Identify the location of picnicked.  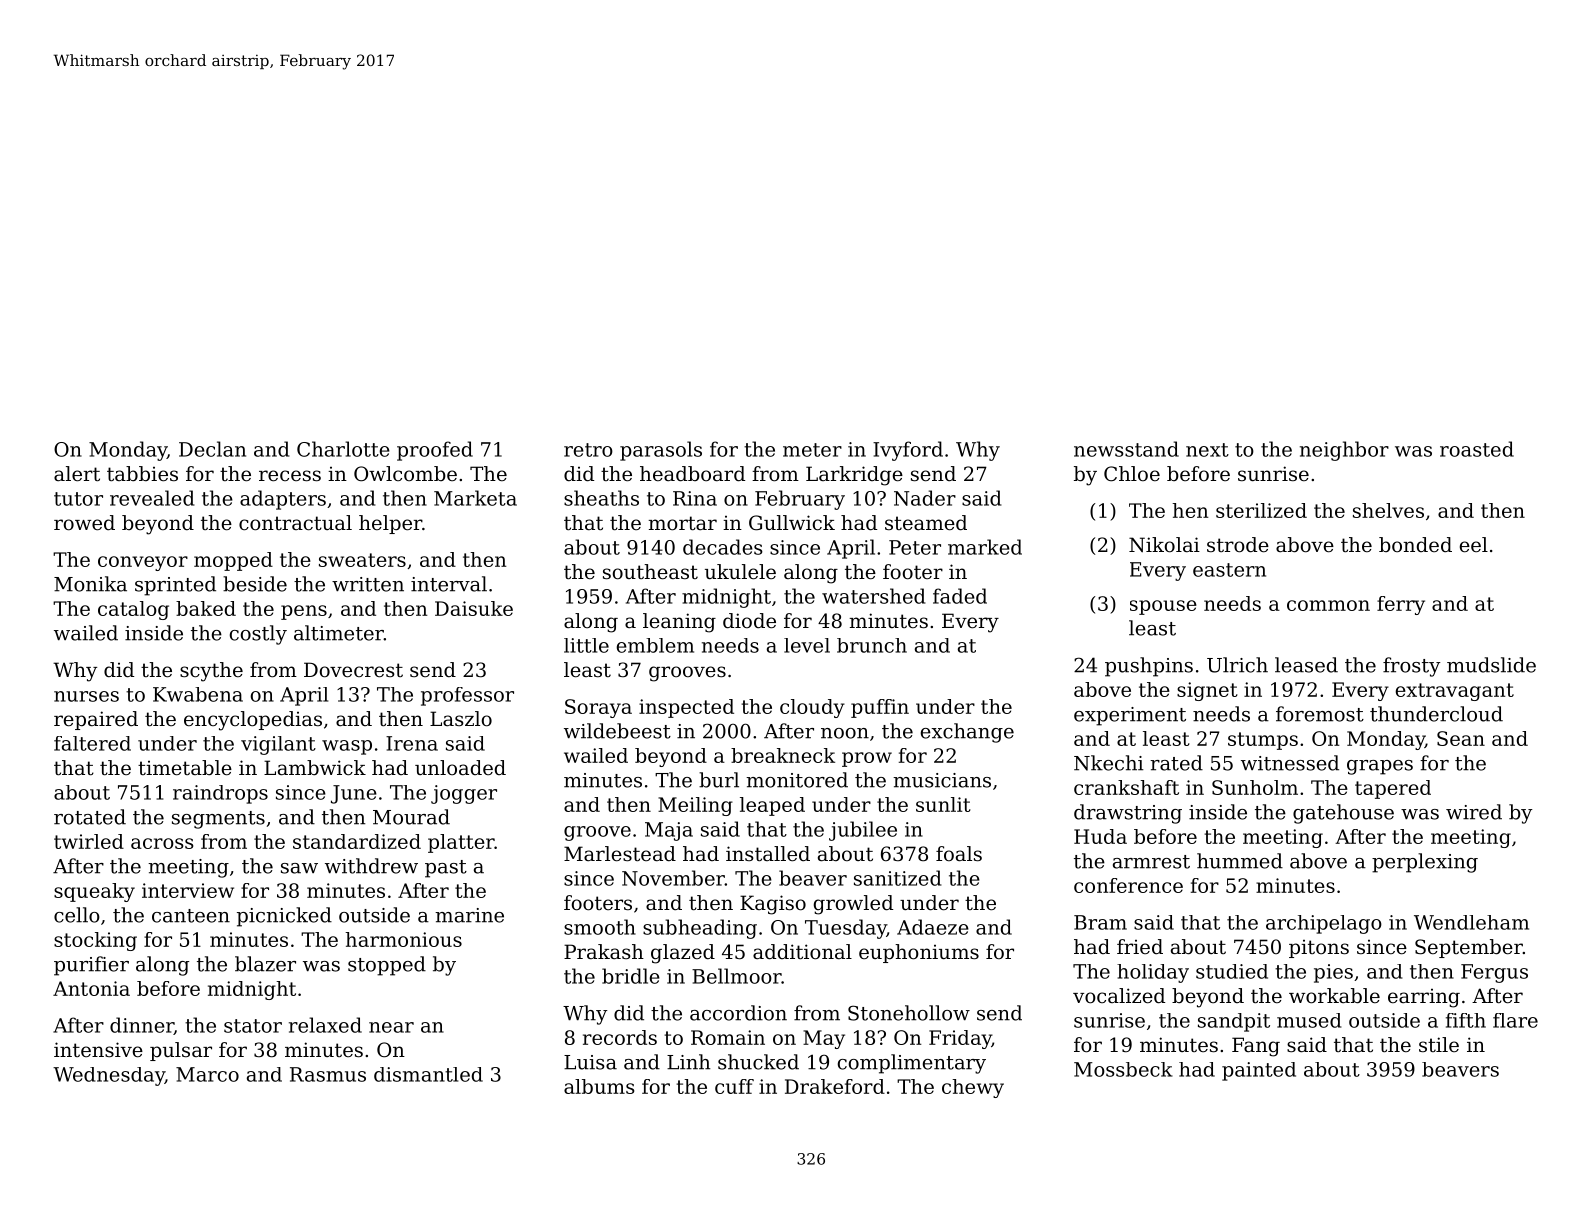
(284, 917).
